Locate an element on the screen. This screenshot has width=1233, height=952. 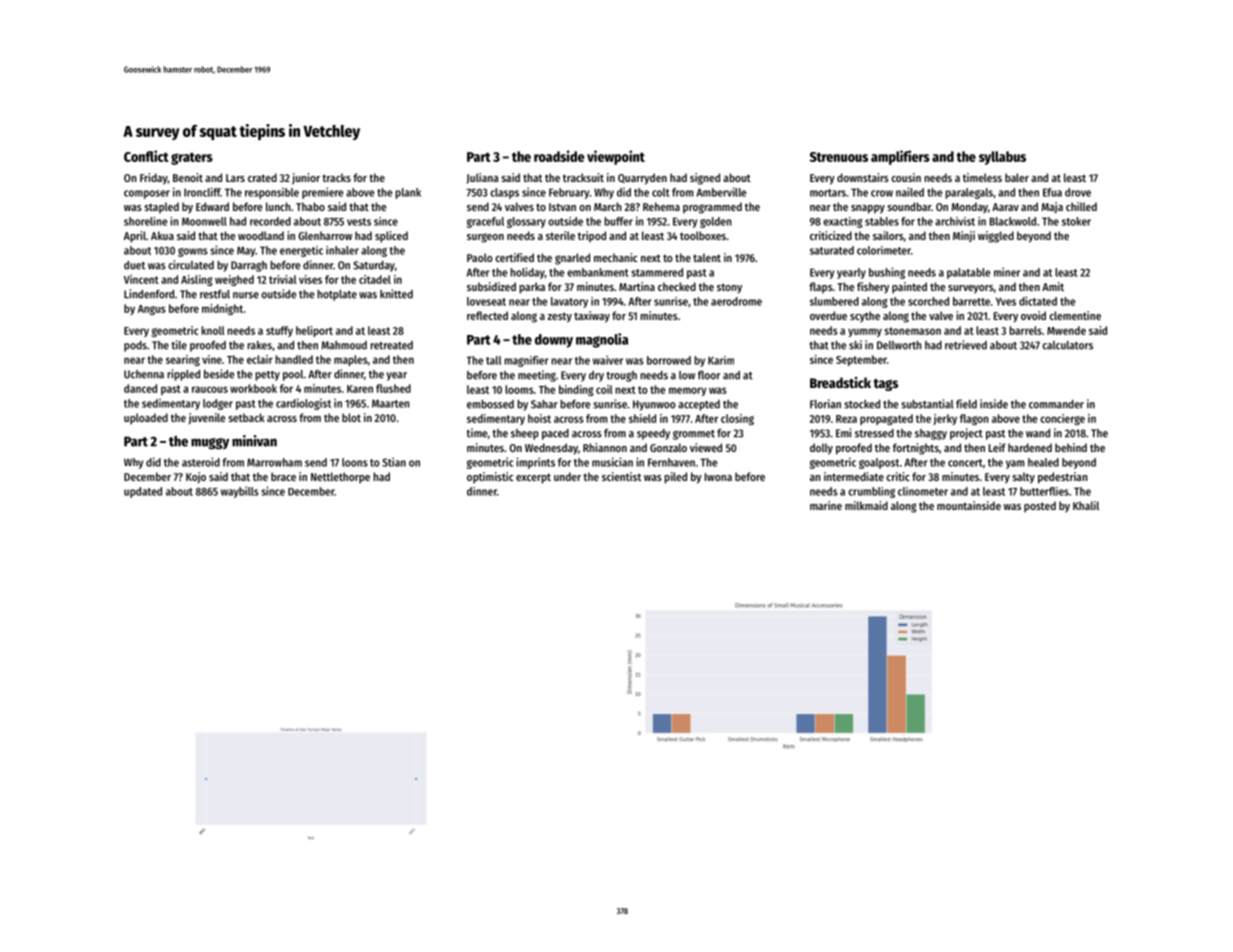
downy is located at coordinates (554, 341).
